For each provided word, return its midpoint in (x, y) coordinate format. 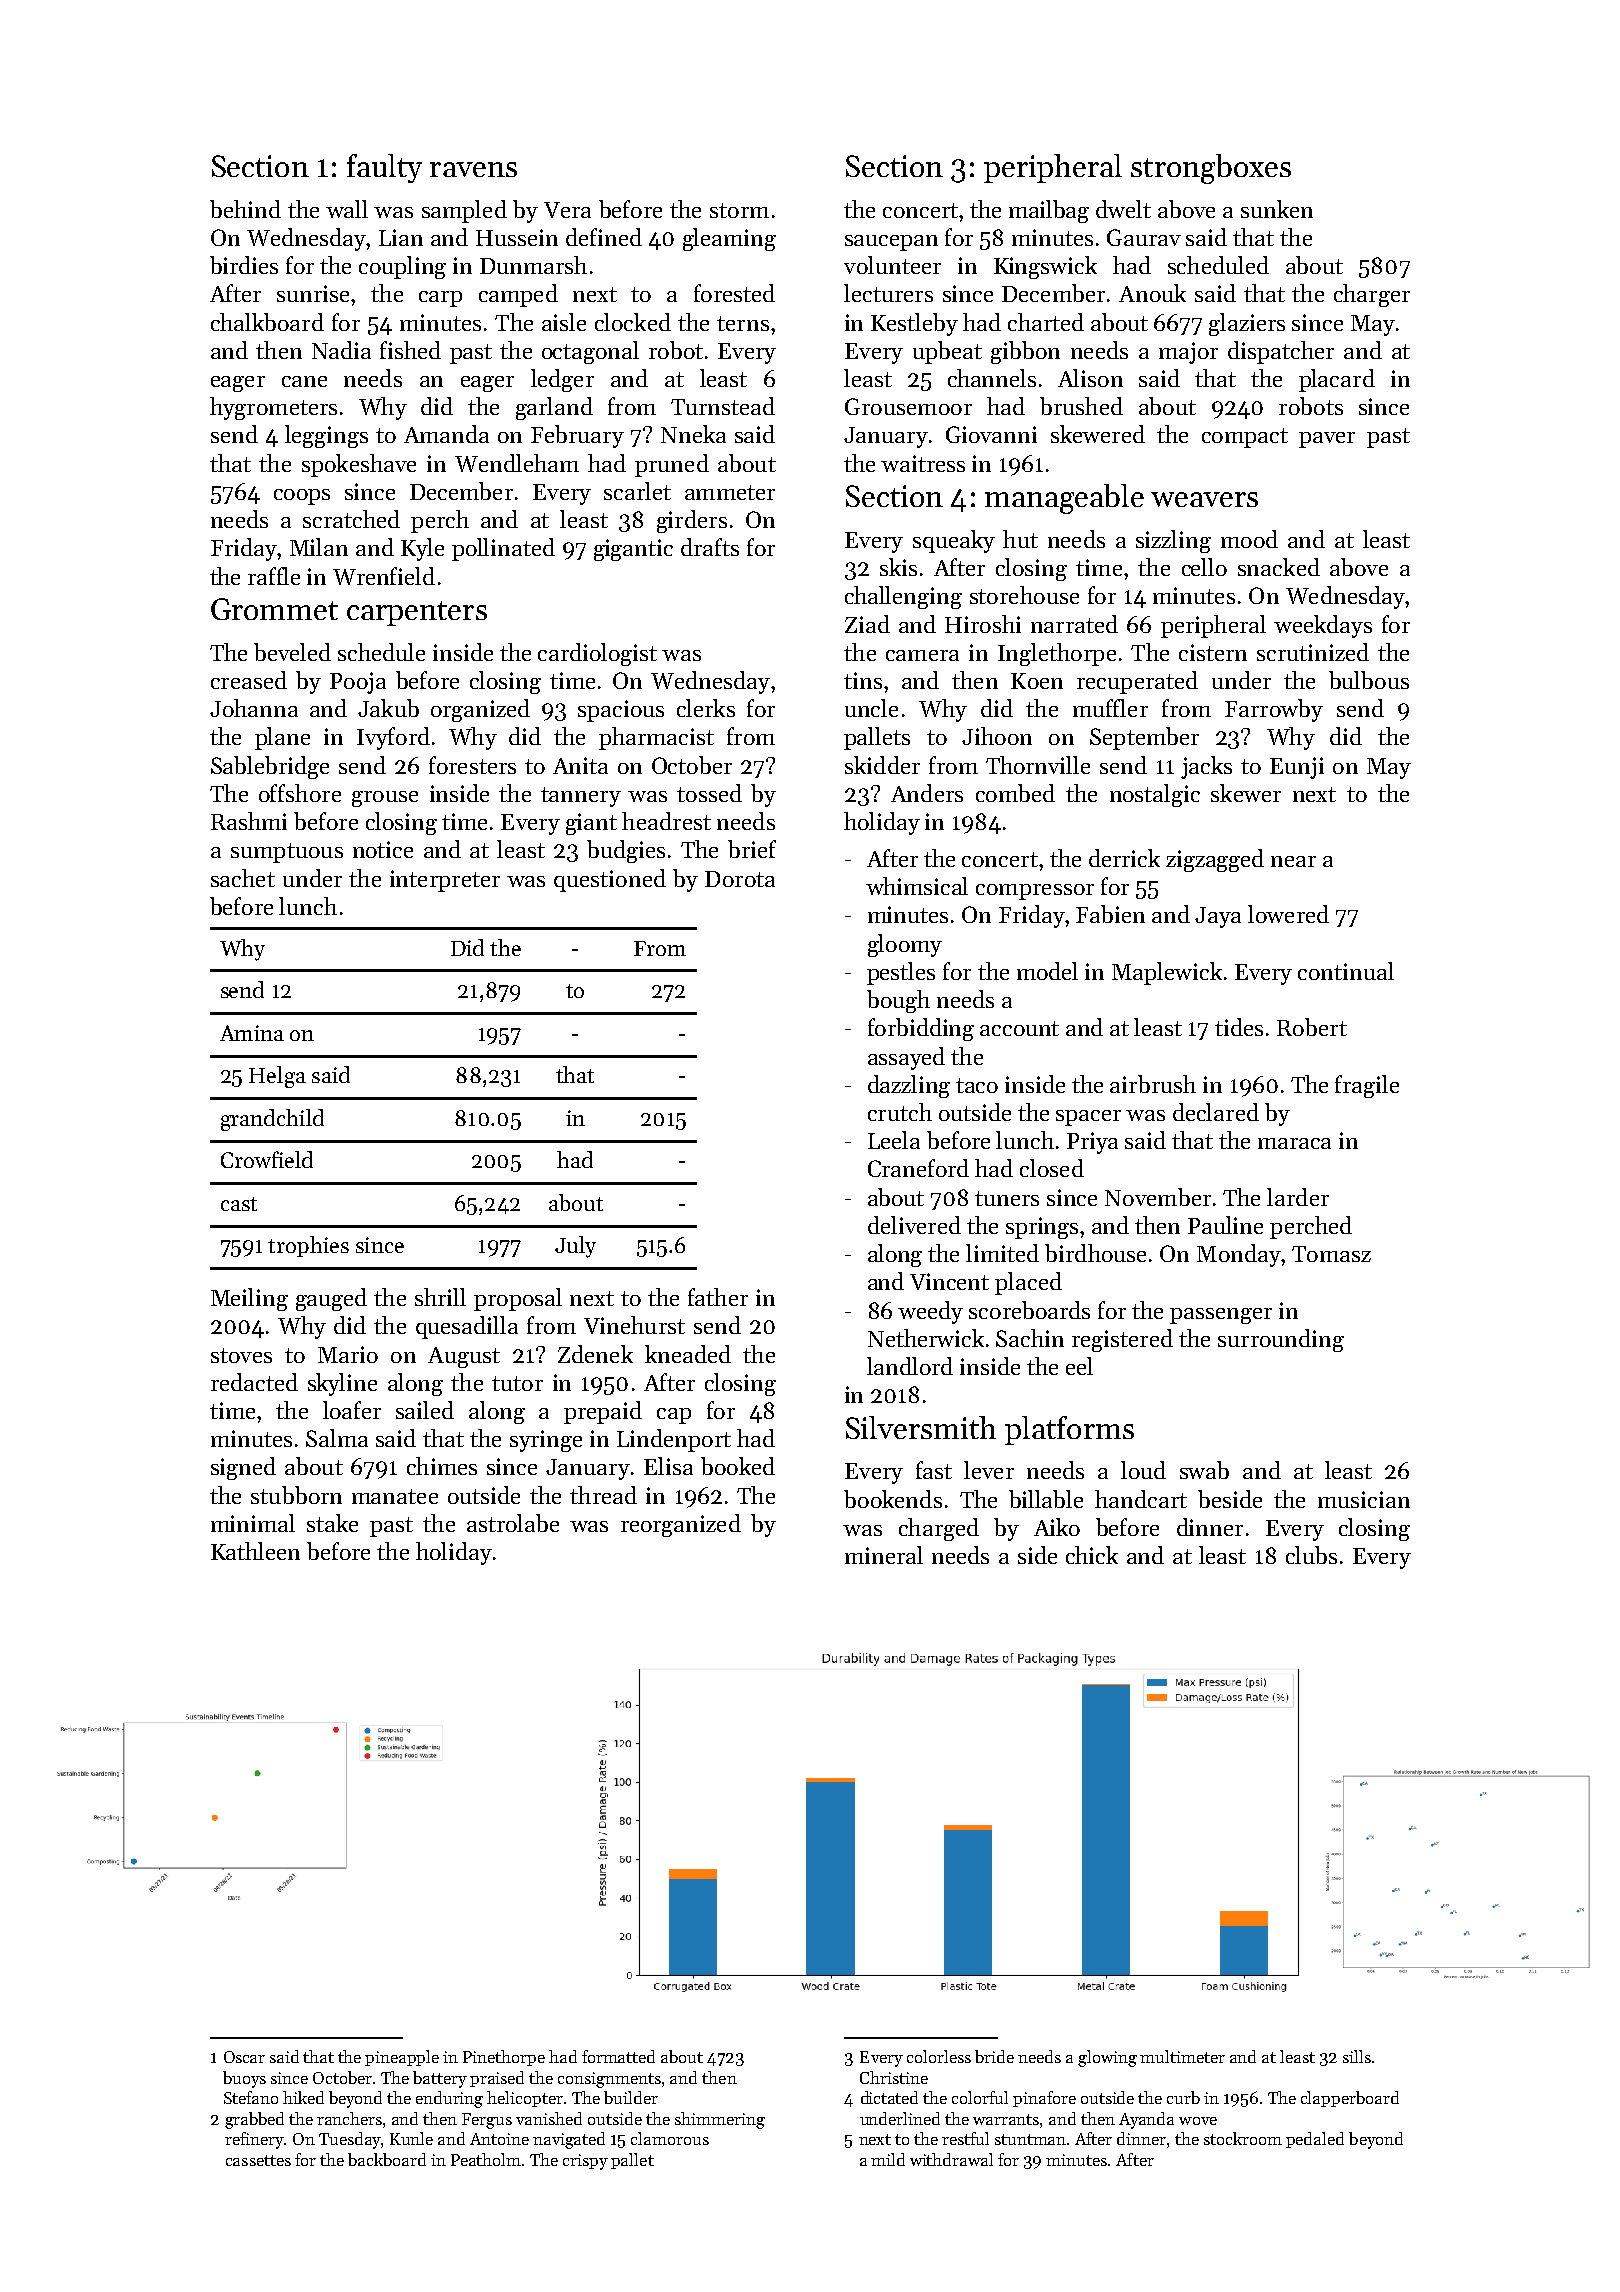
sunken (1277, 209)
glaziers (1247, 324)
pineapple (402, 2058)
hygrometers (273, 408)
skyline (342, 1384)
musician (1364, 1499)
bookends (893, 1499)
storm (739, 210)
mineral (884, 1555)
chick (1092, 1555)
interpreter (445, 881)
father (718, 1297)
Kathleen (255, 1551)
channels (992, 378)
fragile (1367, 1086)
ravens (473, 169)
